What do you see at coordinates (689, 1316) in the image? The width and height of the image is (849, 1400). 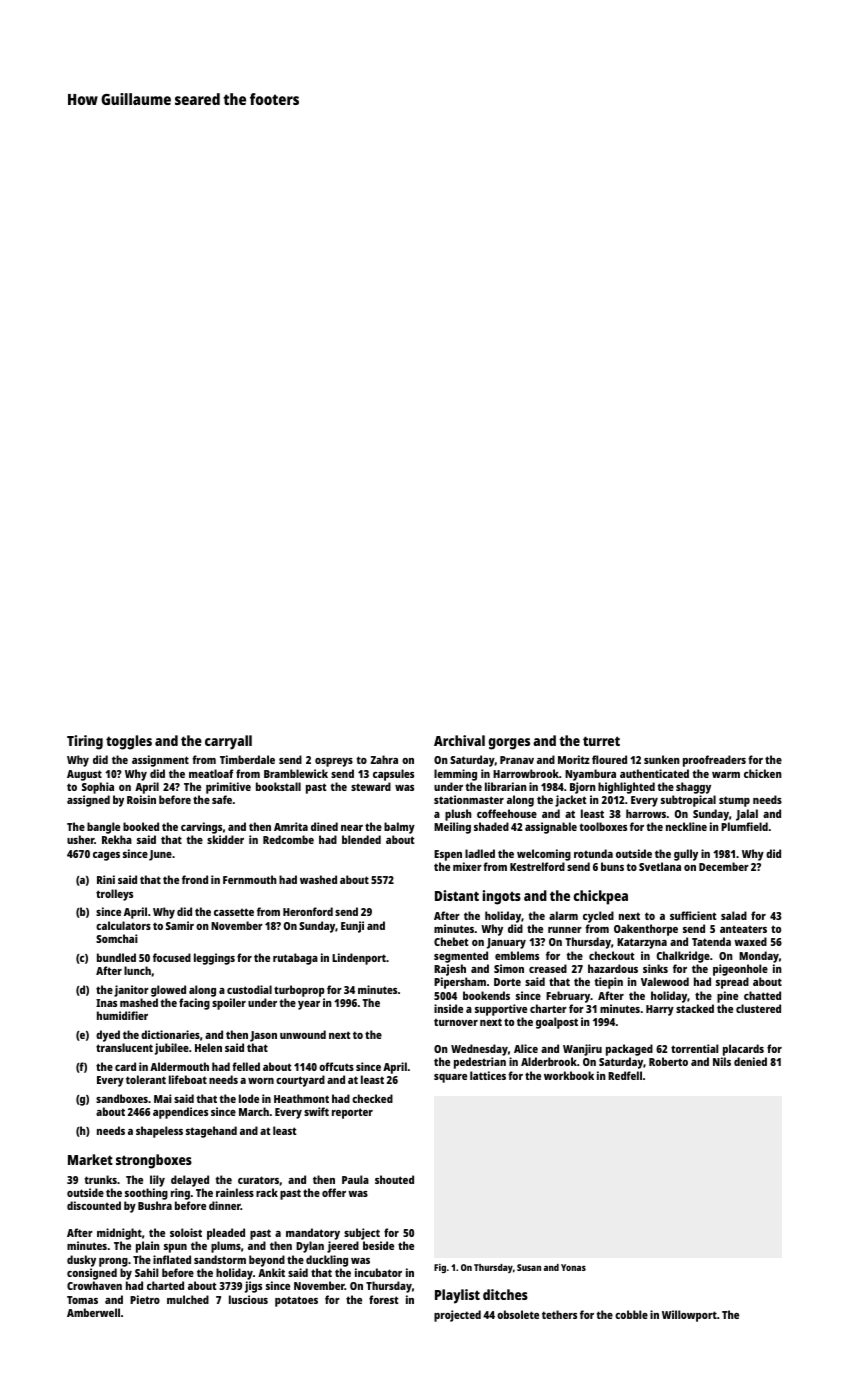 I see `Willowport` at bounding box center [689, 1316].
